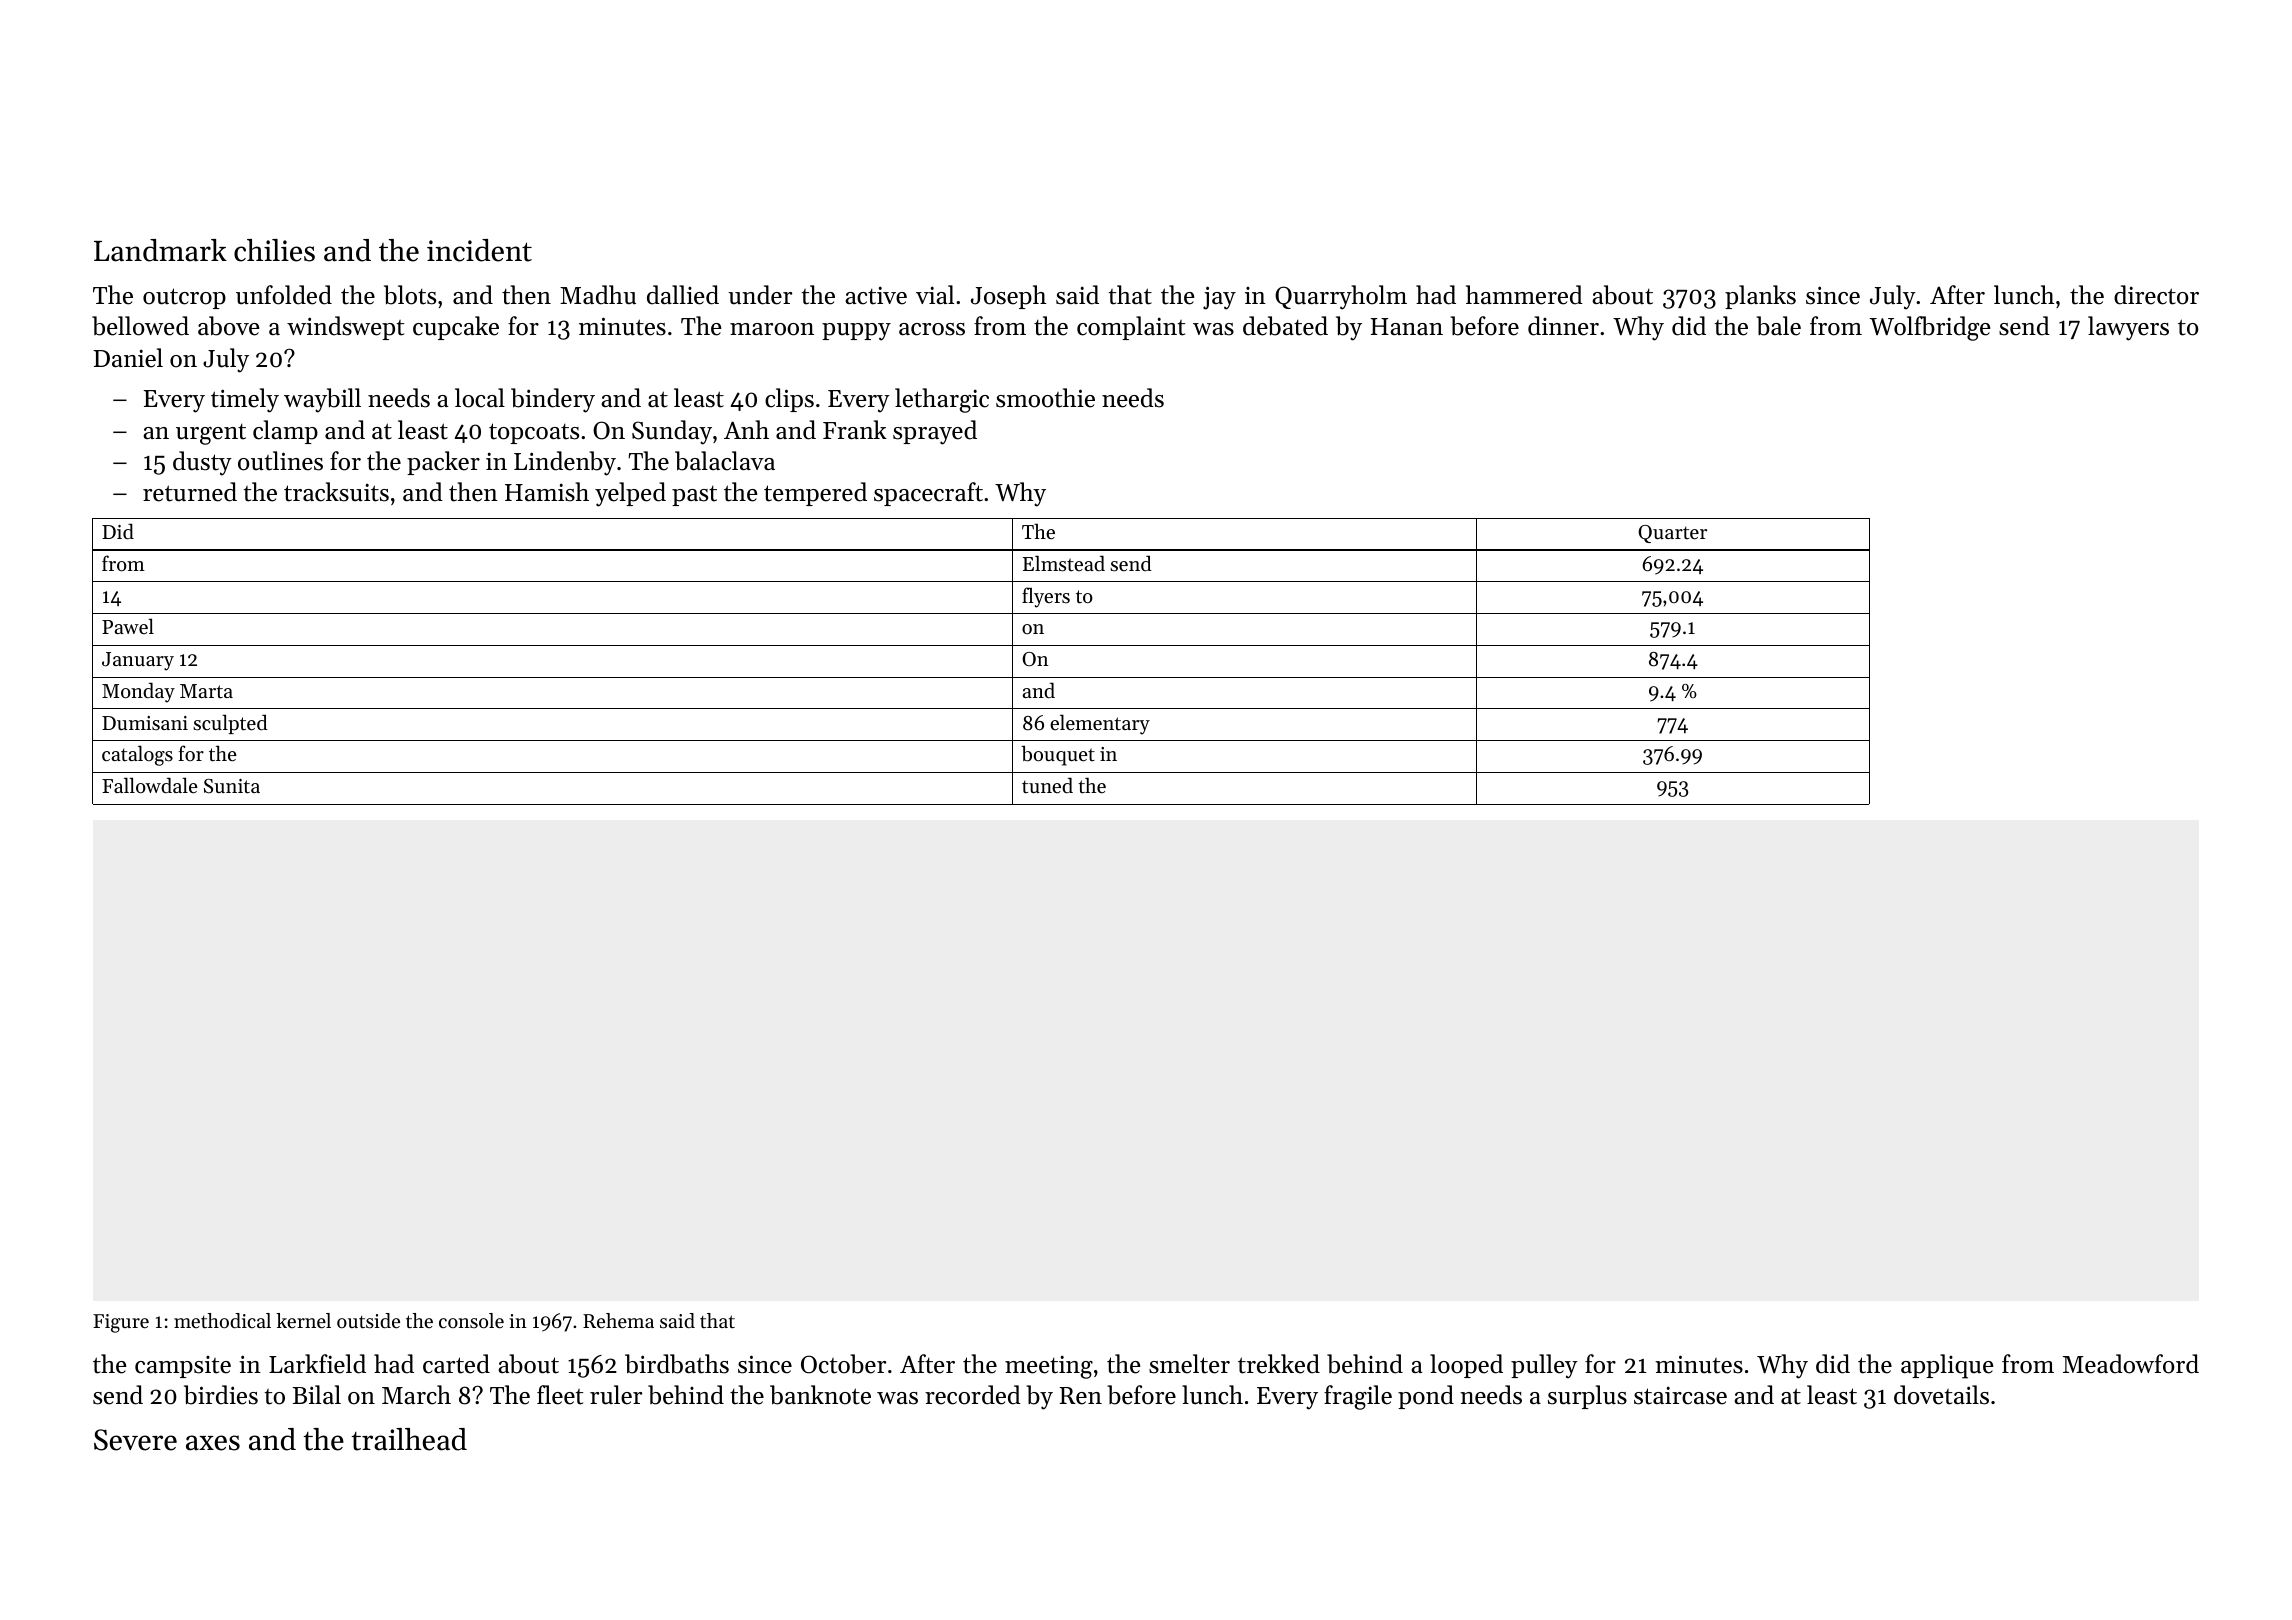 The image size is (2292, 1620). I want to click on hammered, so click(1524, 295).
